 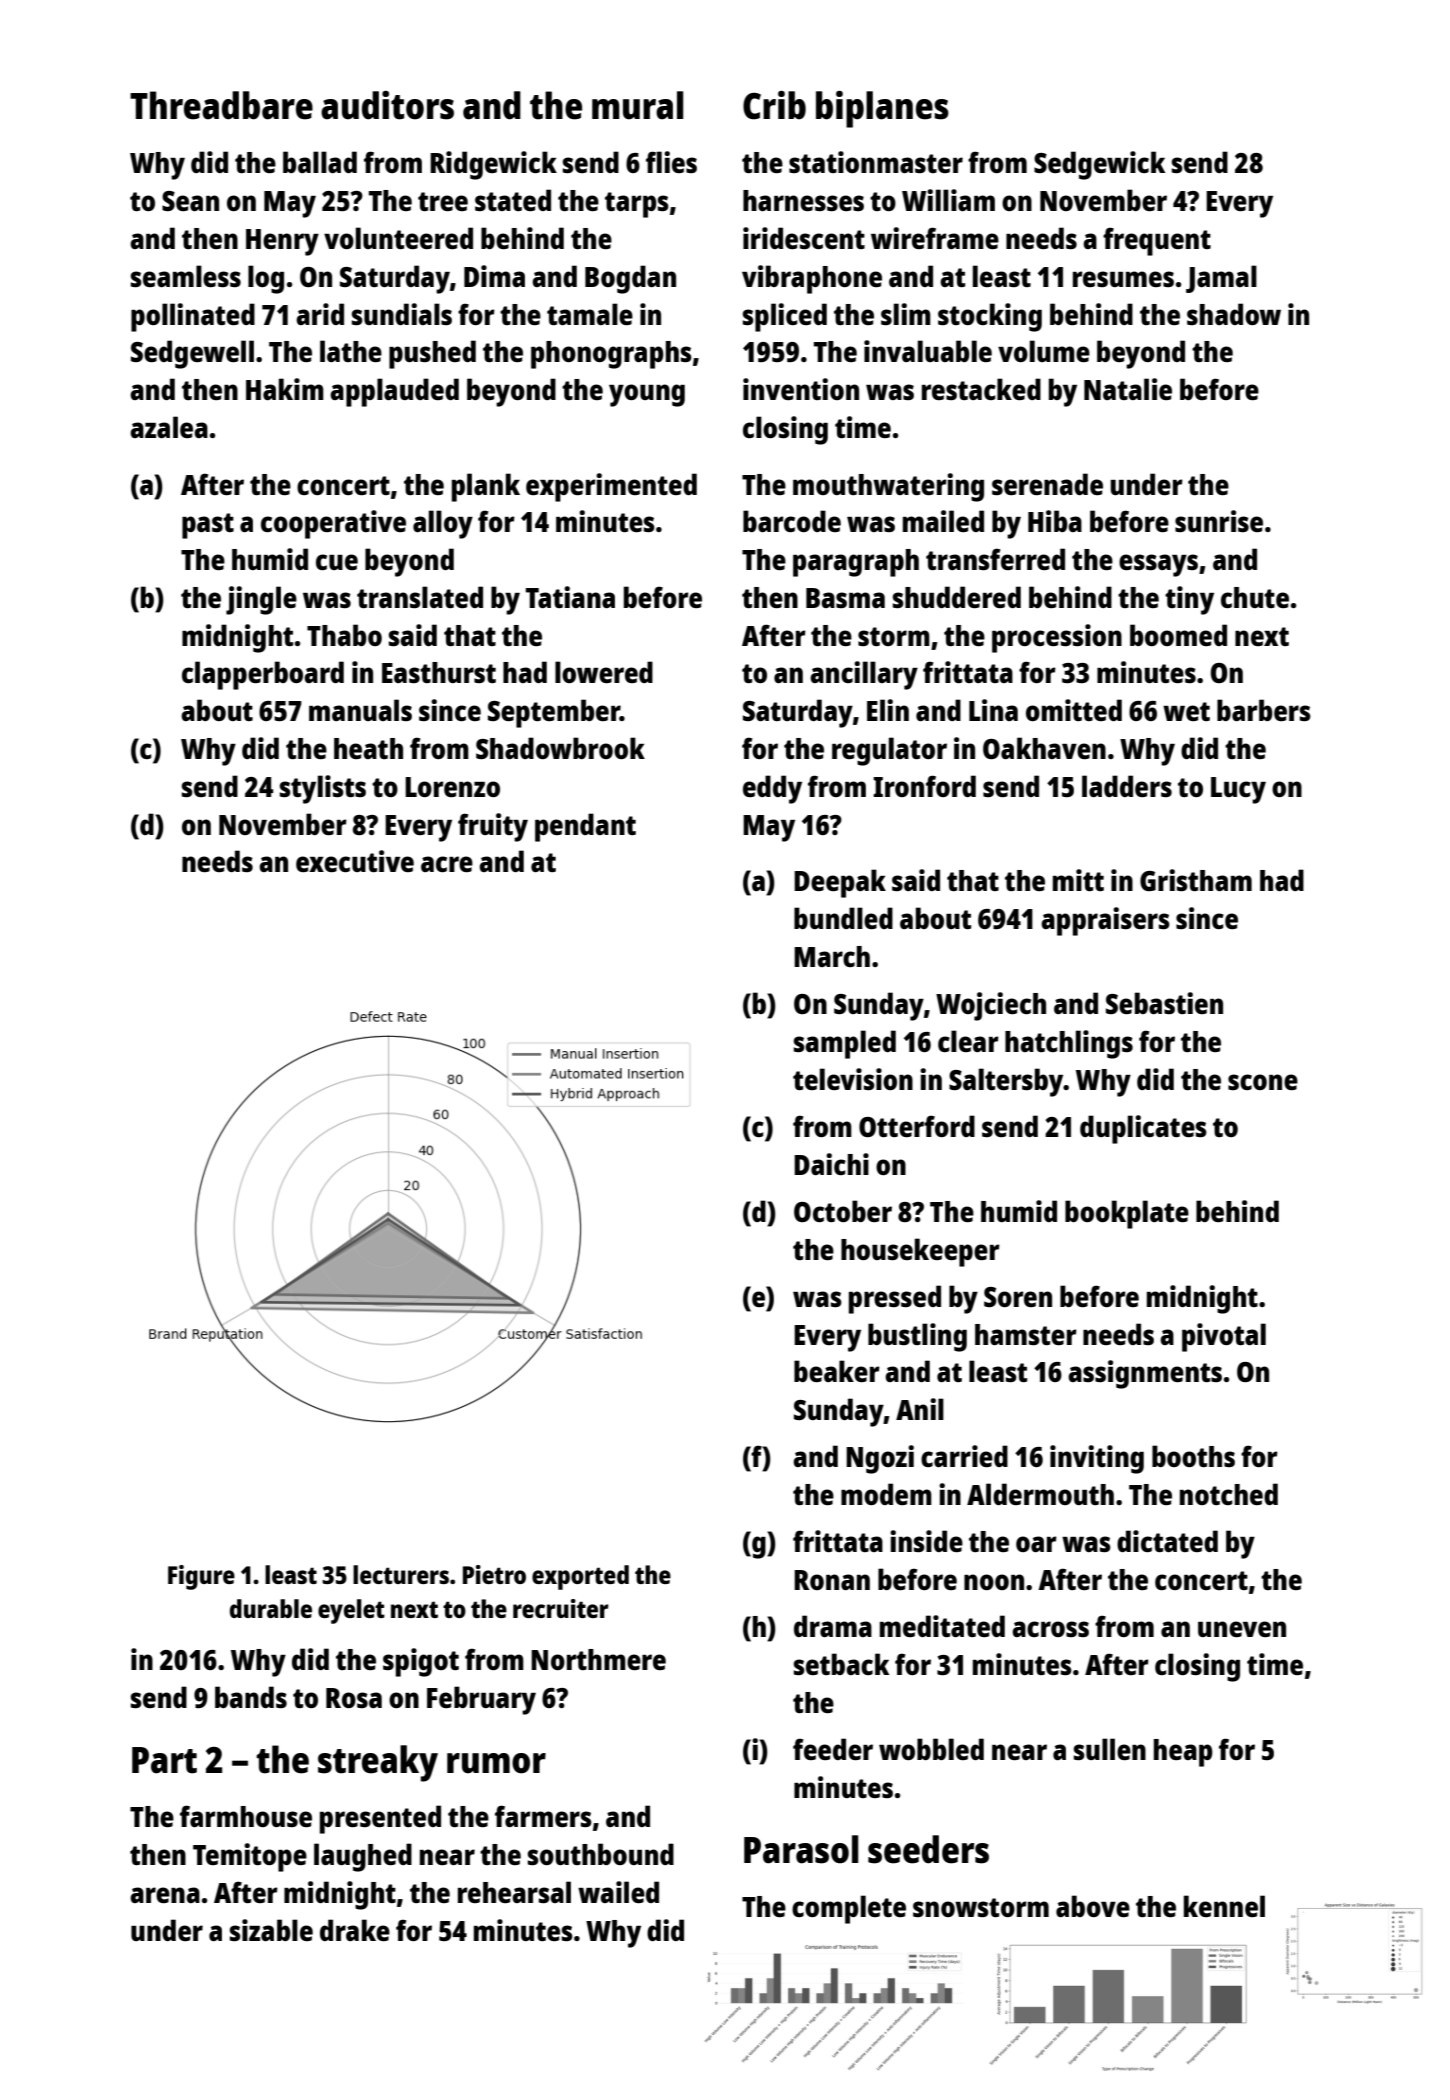 I want to click on executive, so click(x=355, y=861).
